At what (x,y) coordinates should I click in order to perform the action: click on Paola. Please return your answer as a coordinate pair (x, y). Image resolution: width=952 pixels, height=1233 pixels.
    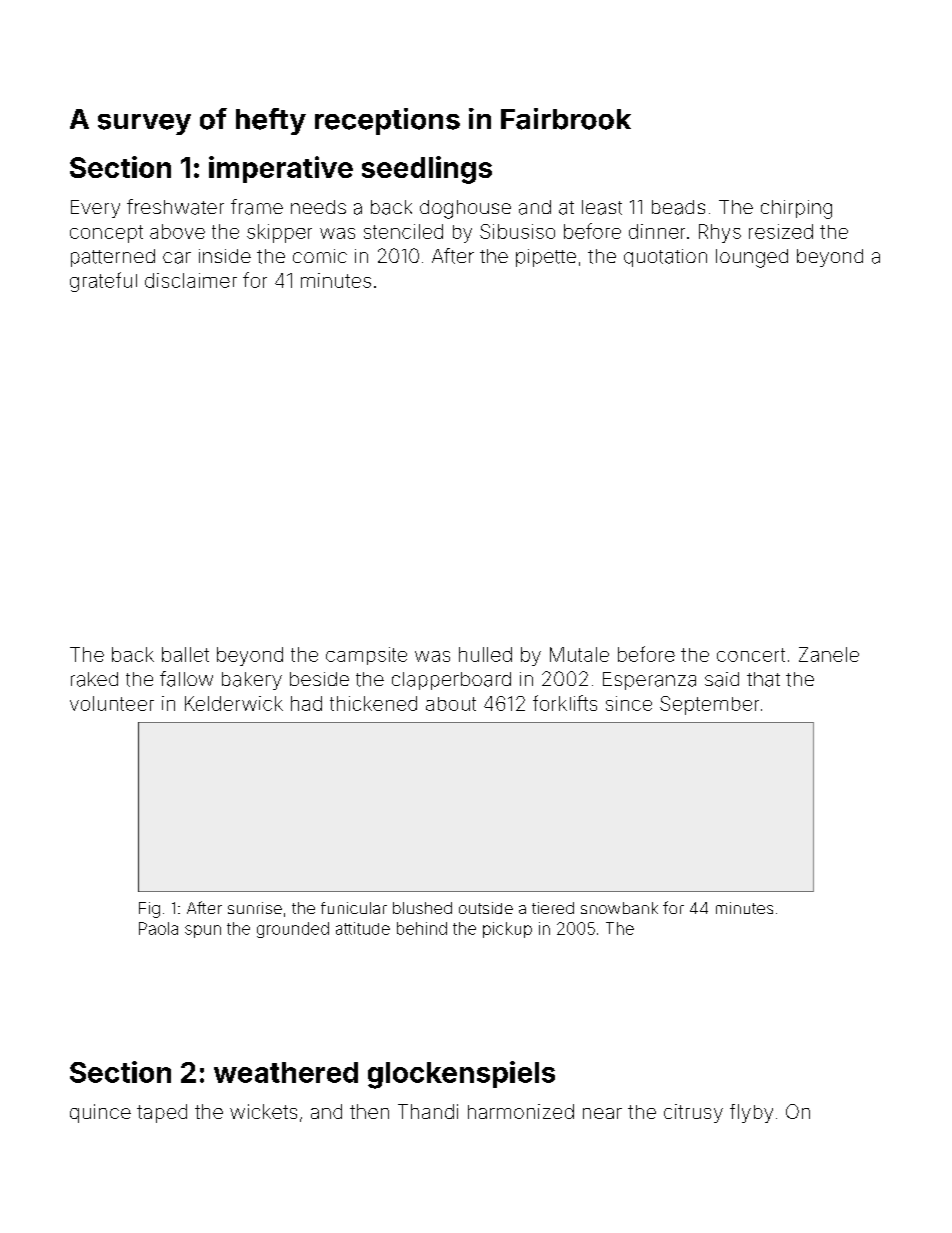
    Looking at the image, I should click on (158, 928).
